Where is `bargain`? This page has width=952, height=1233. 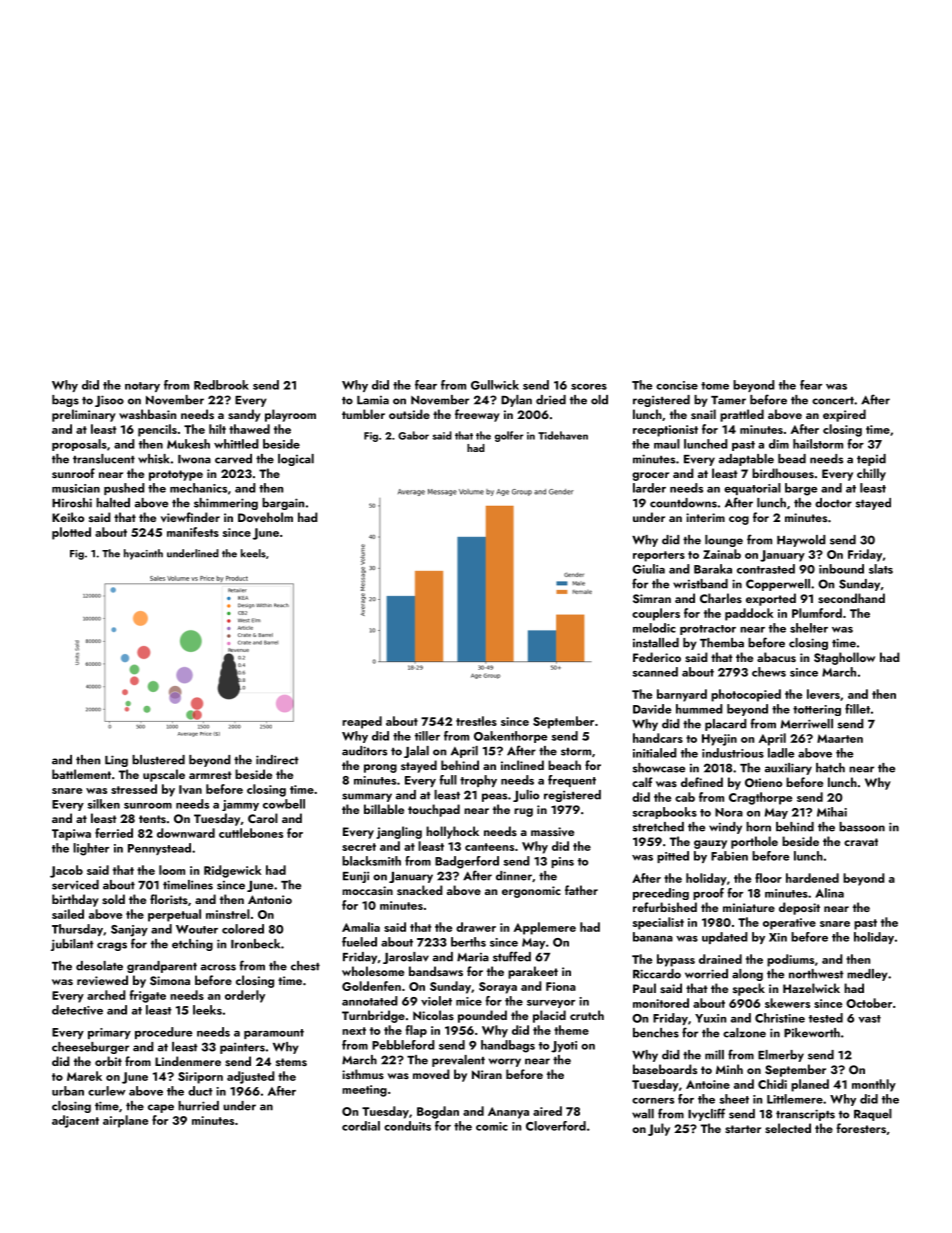
bargain is located at coordinates (283, 504).
